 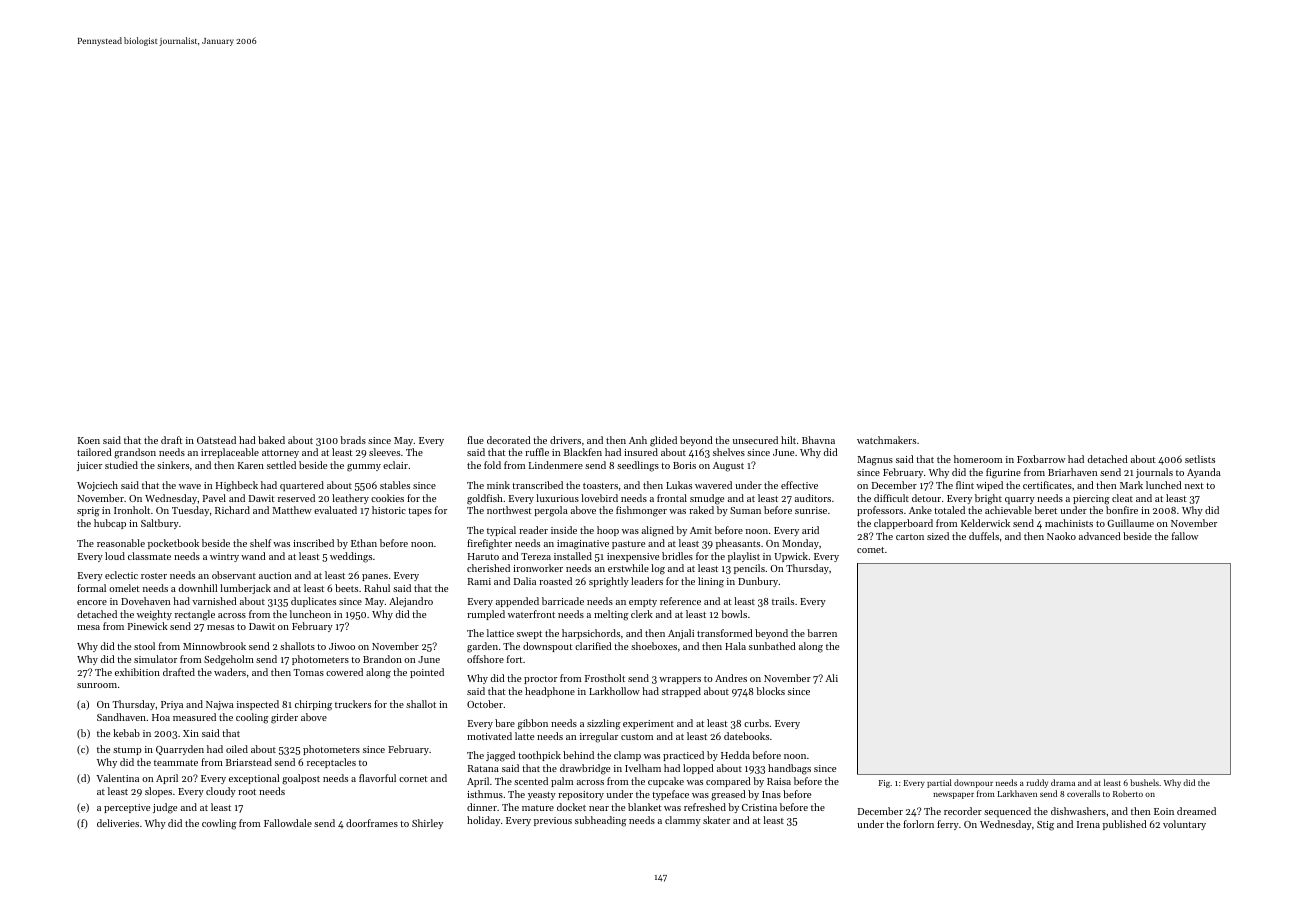 What do you see at coordinates (948, 825) in the screenshot?
I see `ferry` at bounding box center [948, 825].
